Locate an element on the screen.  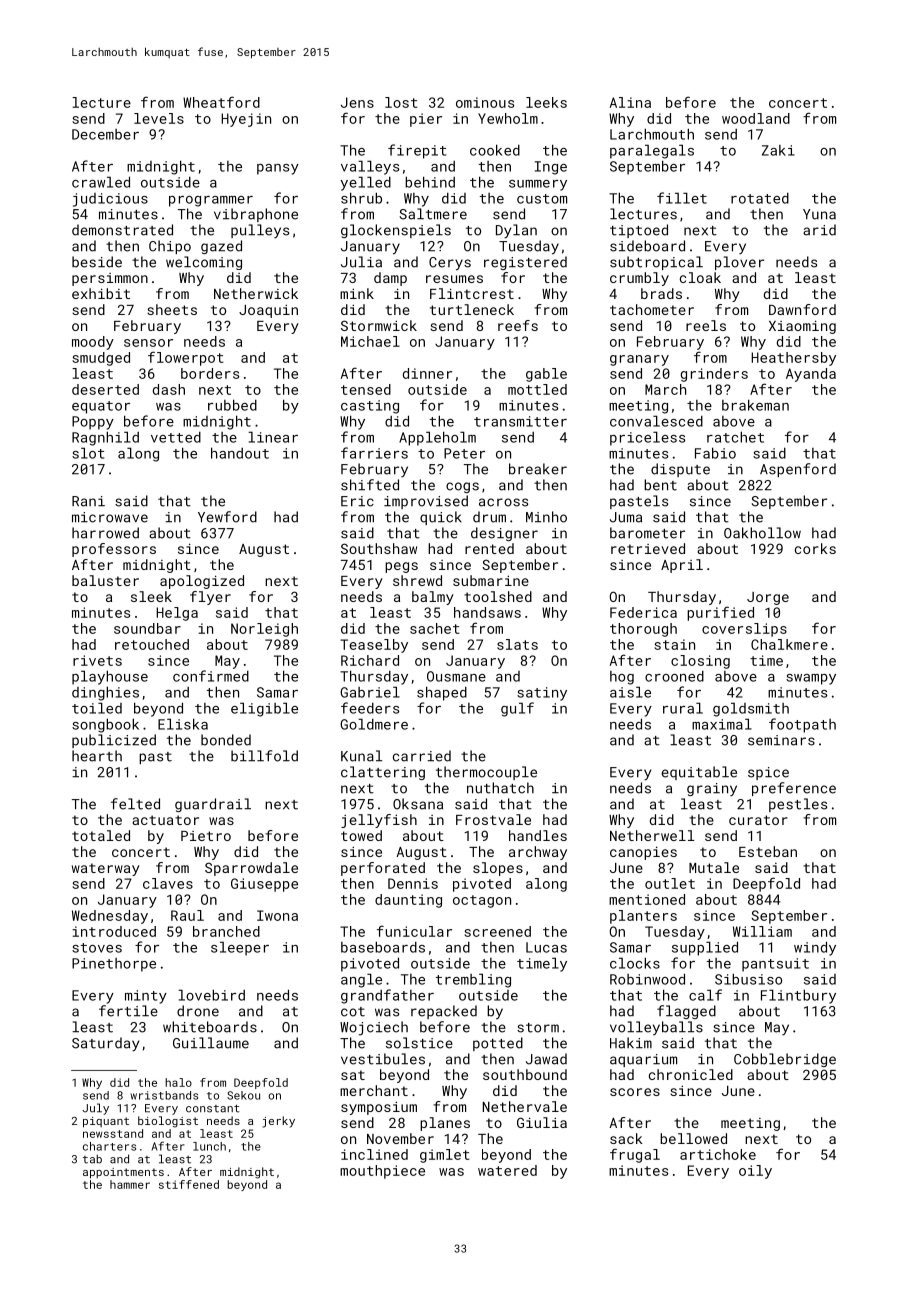
Eliska is located at coordinates (183, 724).
